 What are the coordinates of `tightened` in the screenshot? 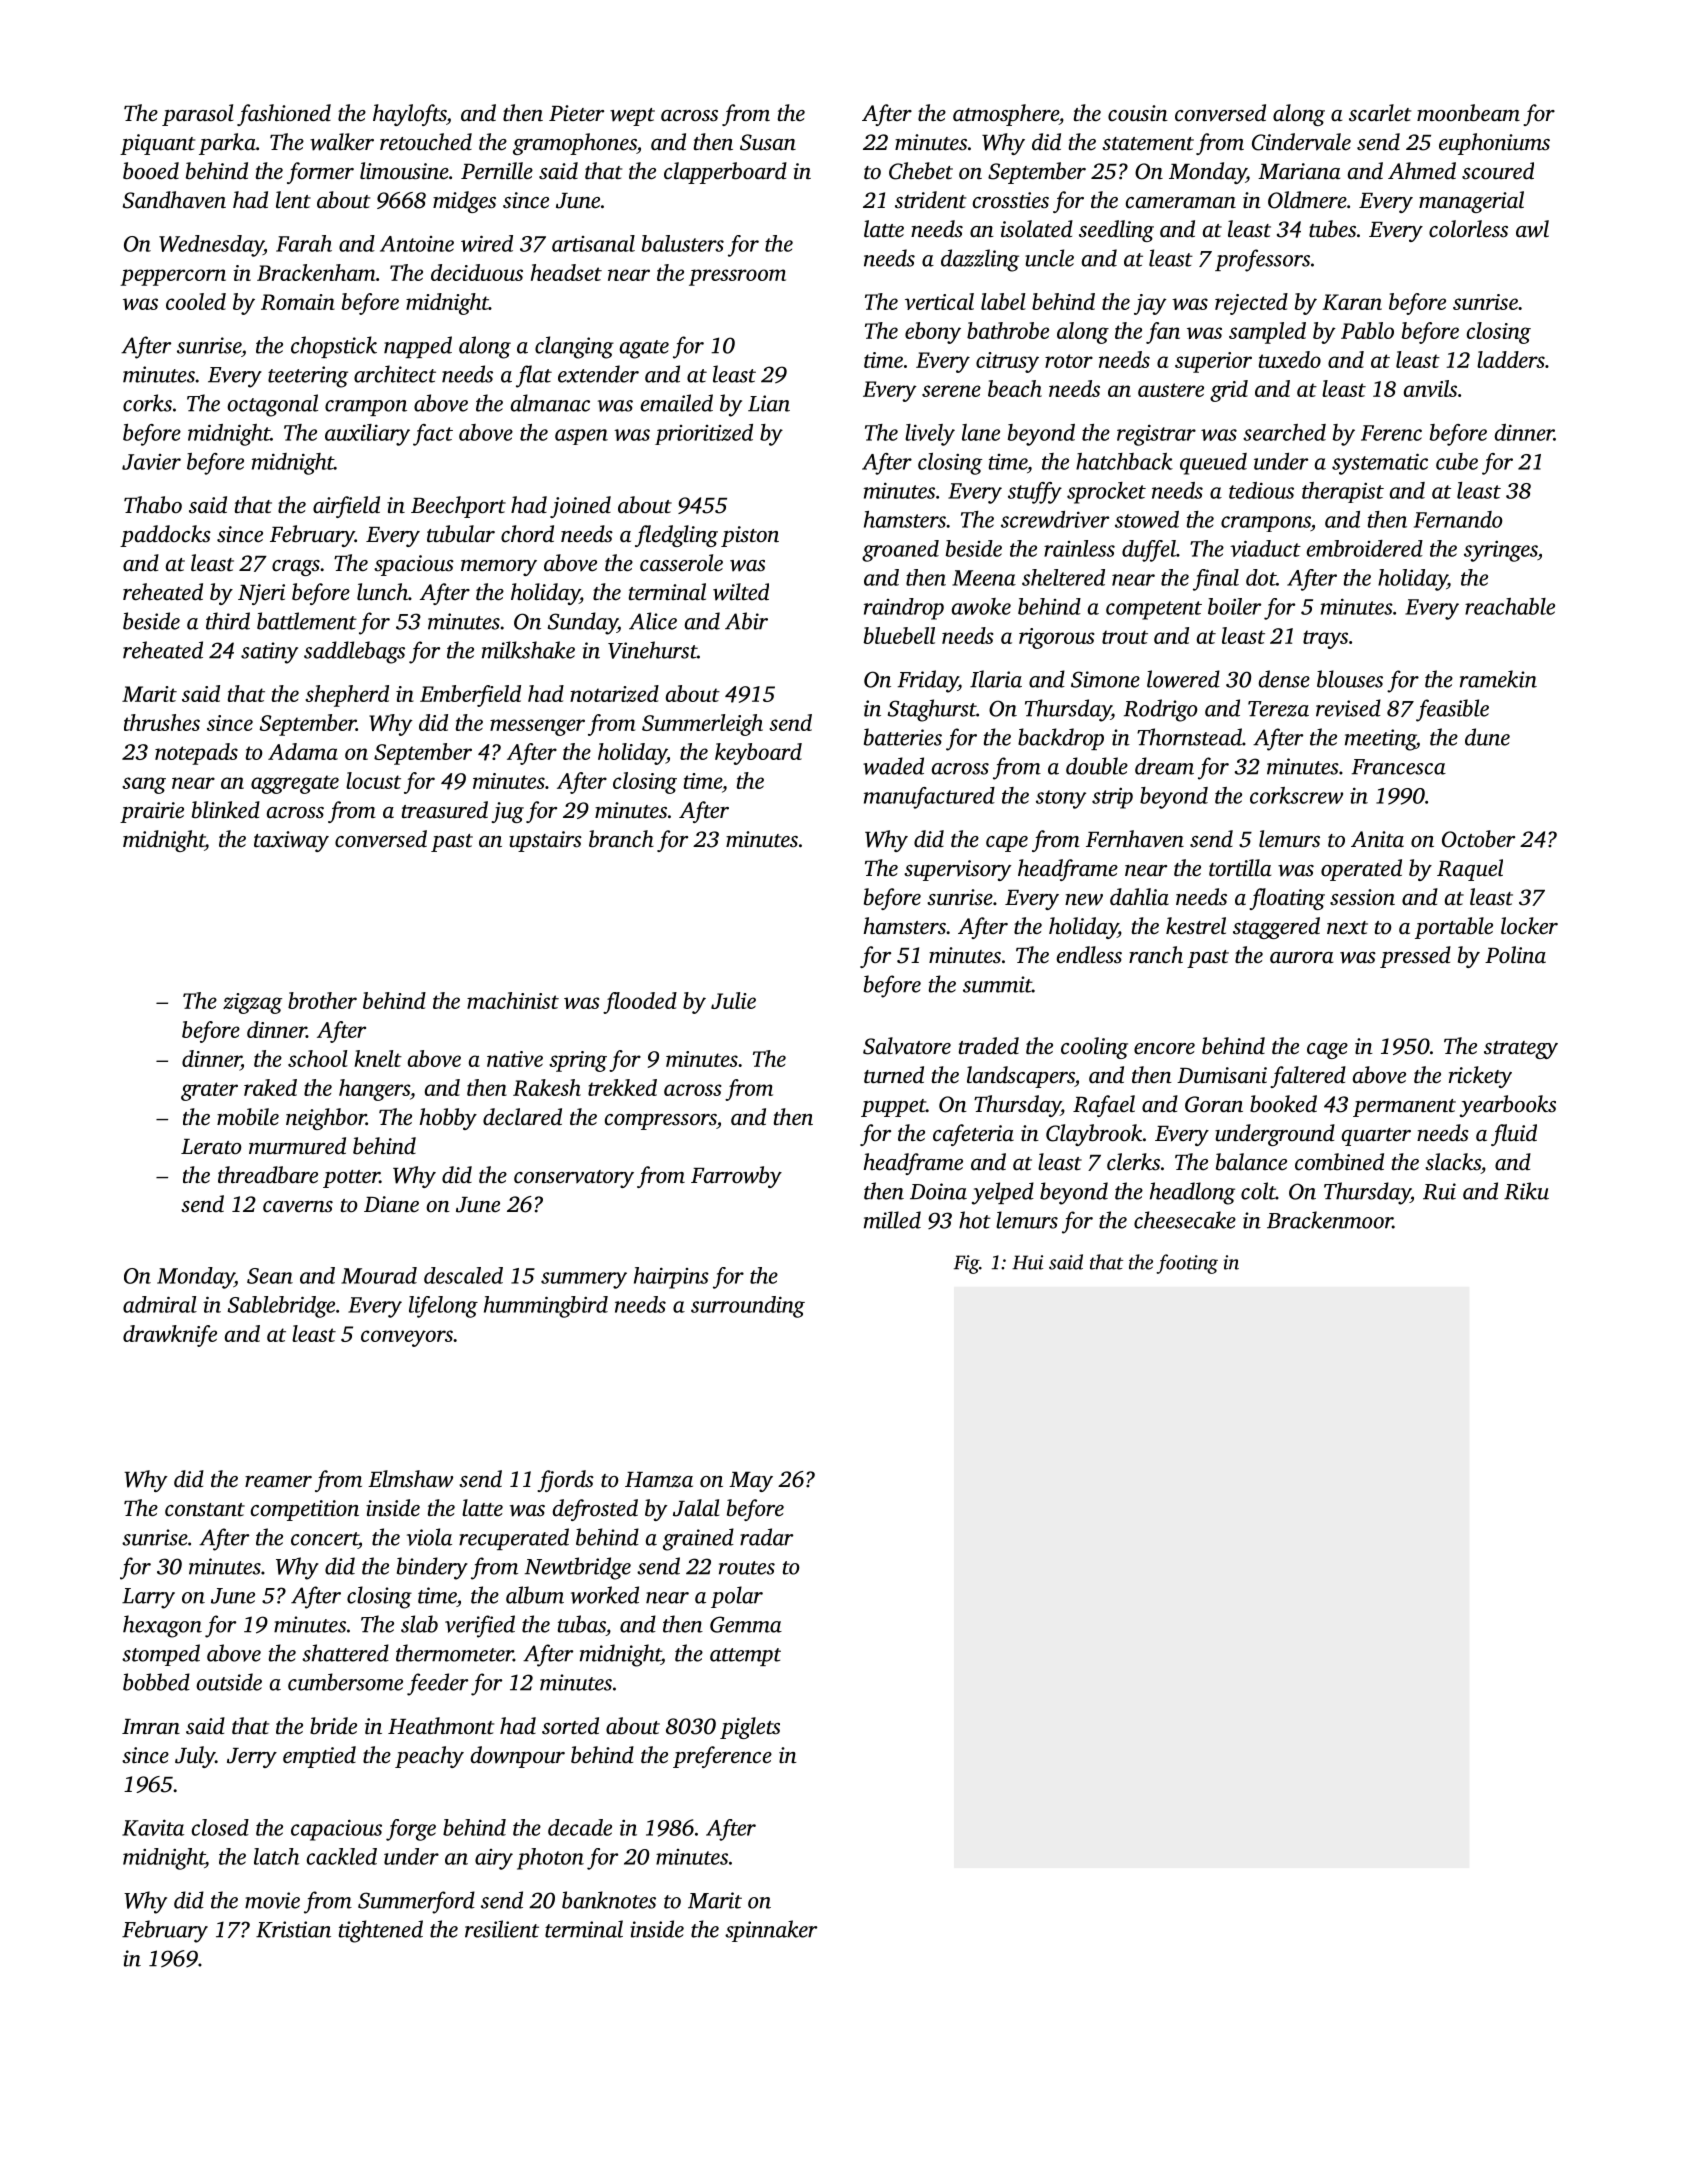 It's located at (381, 1931).
